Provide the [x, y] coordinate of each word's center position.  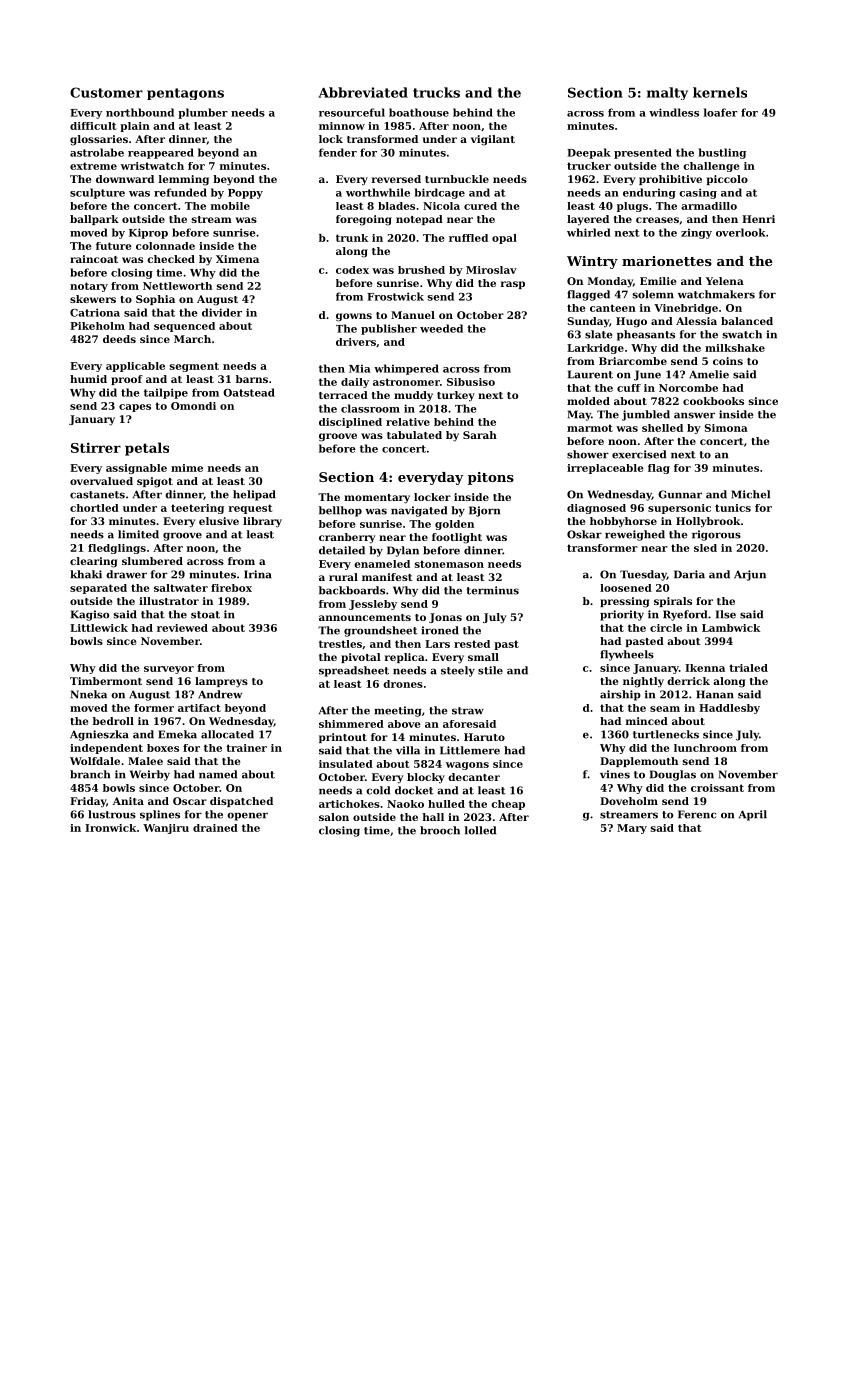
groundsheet [381, 631]
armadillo [709, 206]
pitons [491, 478]
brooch [440, 830]
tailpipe [166, 393]
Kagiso [90, 615]
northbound [140, 112]
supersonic [679, 509]
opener [247, 816]
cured [480, 206]
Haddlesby [729, 709]
